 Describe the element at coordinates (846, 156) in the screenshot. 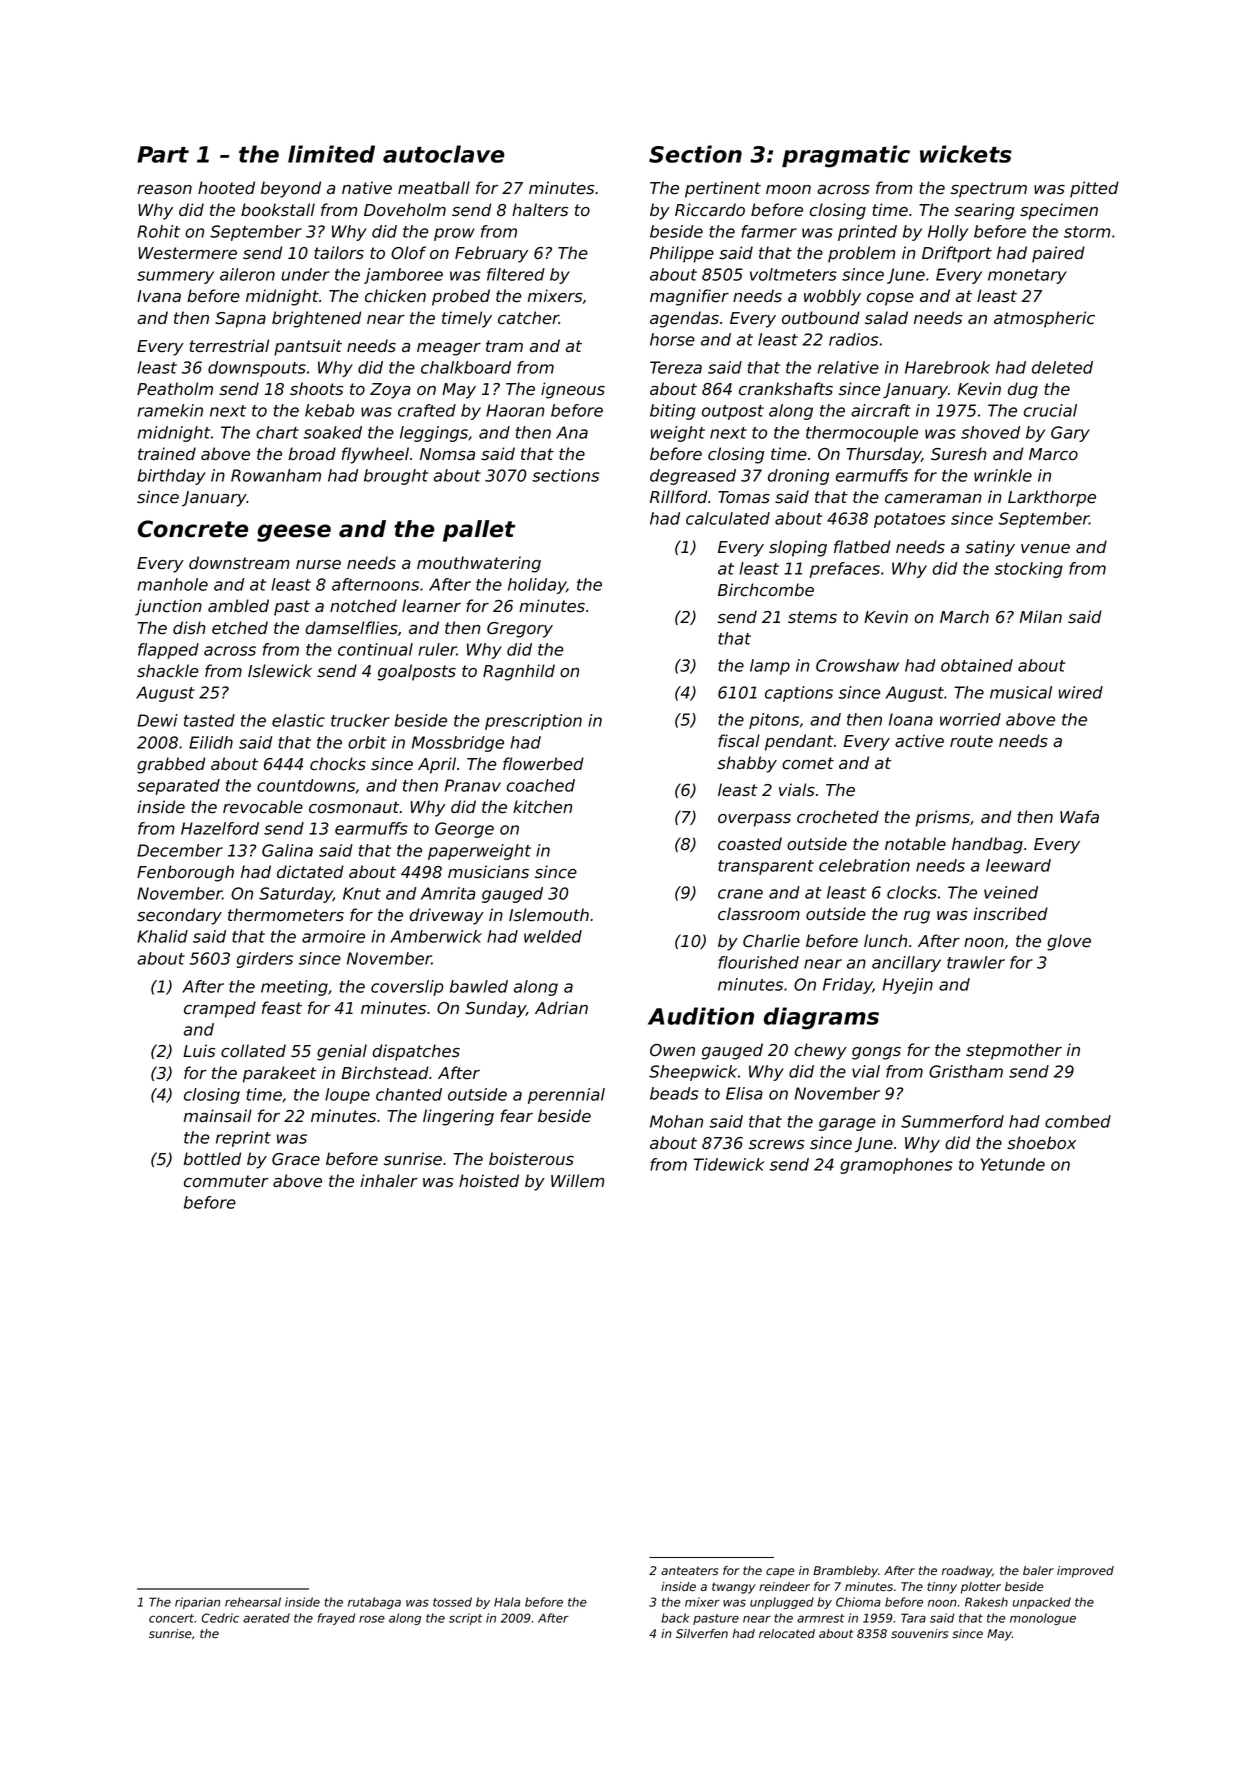

I see `pragmatic` at that location.
